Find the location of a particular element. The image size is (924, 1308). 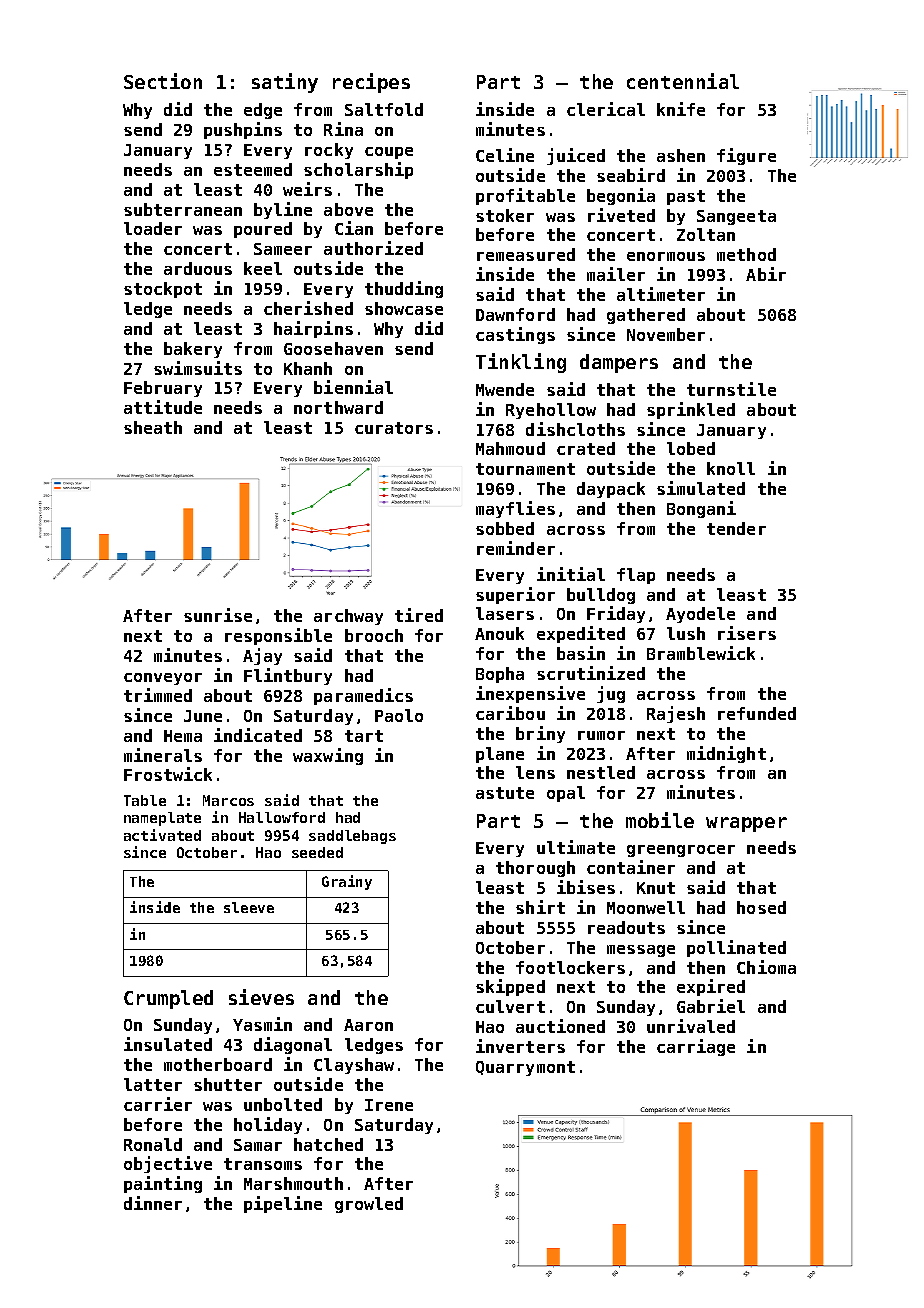

Saltfold is located at coordinates (384, 109).
